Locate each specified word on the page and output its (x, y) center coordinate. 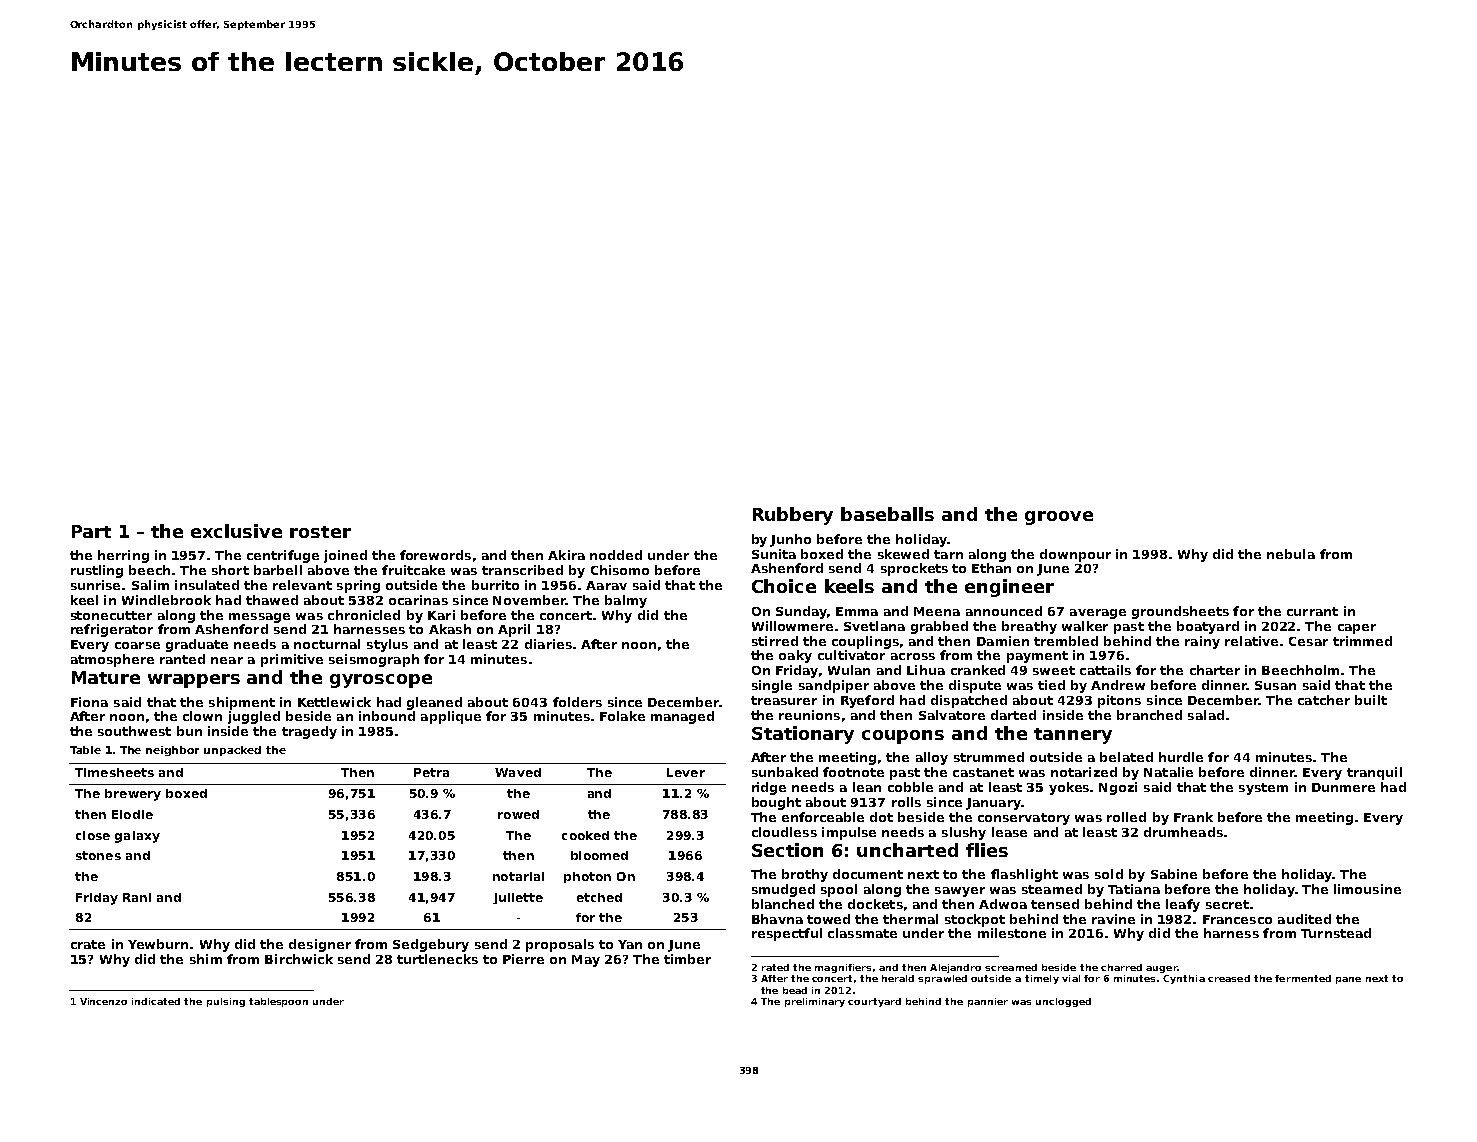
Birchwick (299, 959)
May (586, 961)
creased (1229, 978)
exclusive (236, 531)
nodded (616, 555)
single (772, 686)
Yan (630, 944)
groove (1059, 518)
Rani (137, 897)
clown (202, 716)
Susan (1275, 685)
